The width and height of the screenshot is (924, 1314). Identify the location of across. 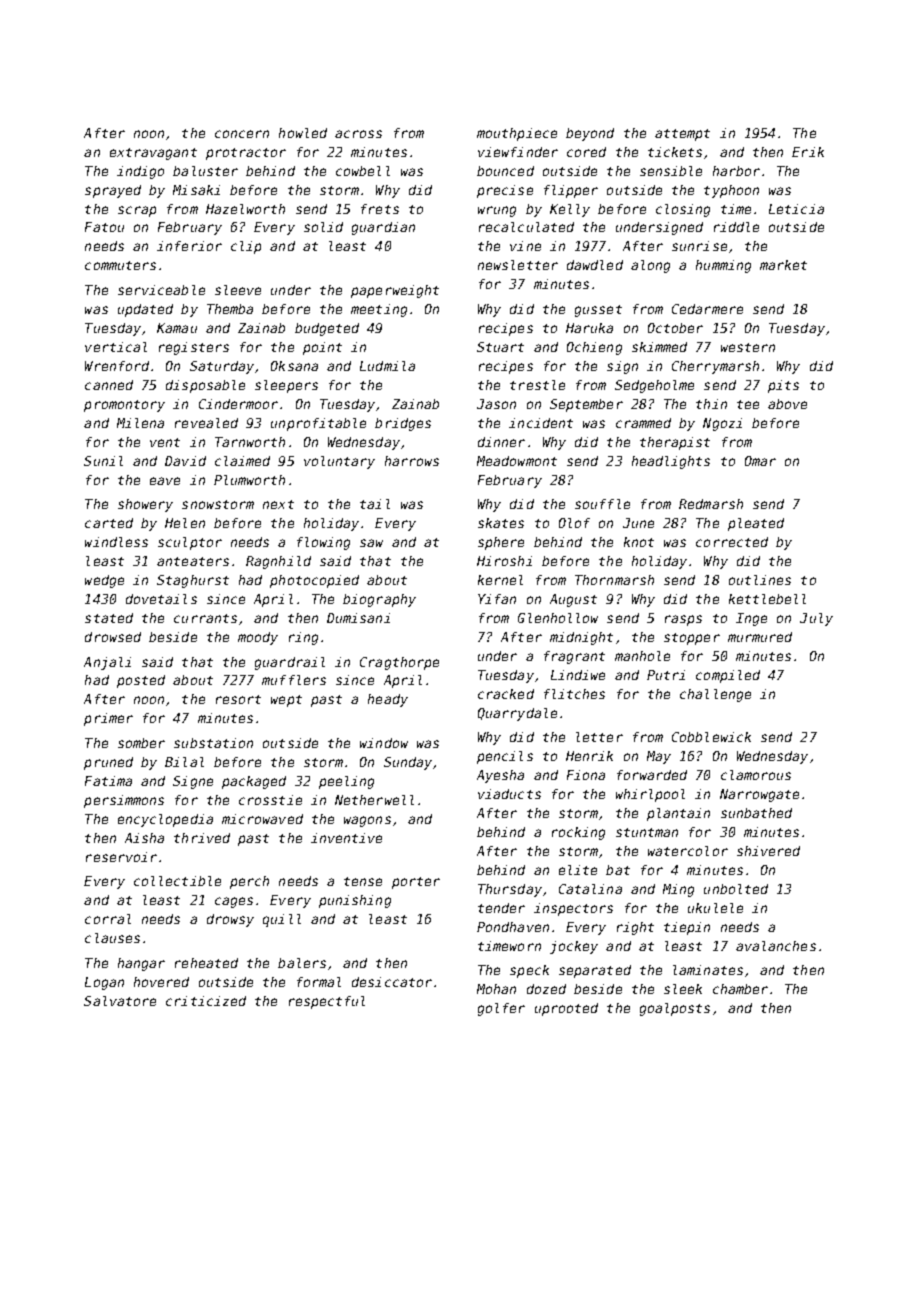
(358, 134).
